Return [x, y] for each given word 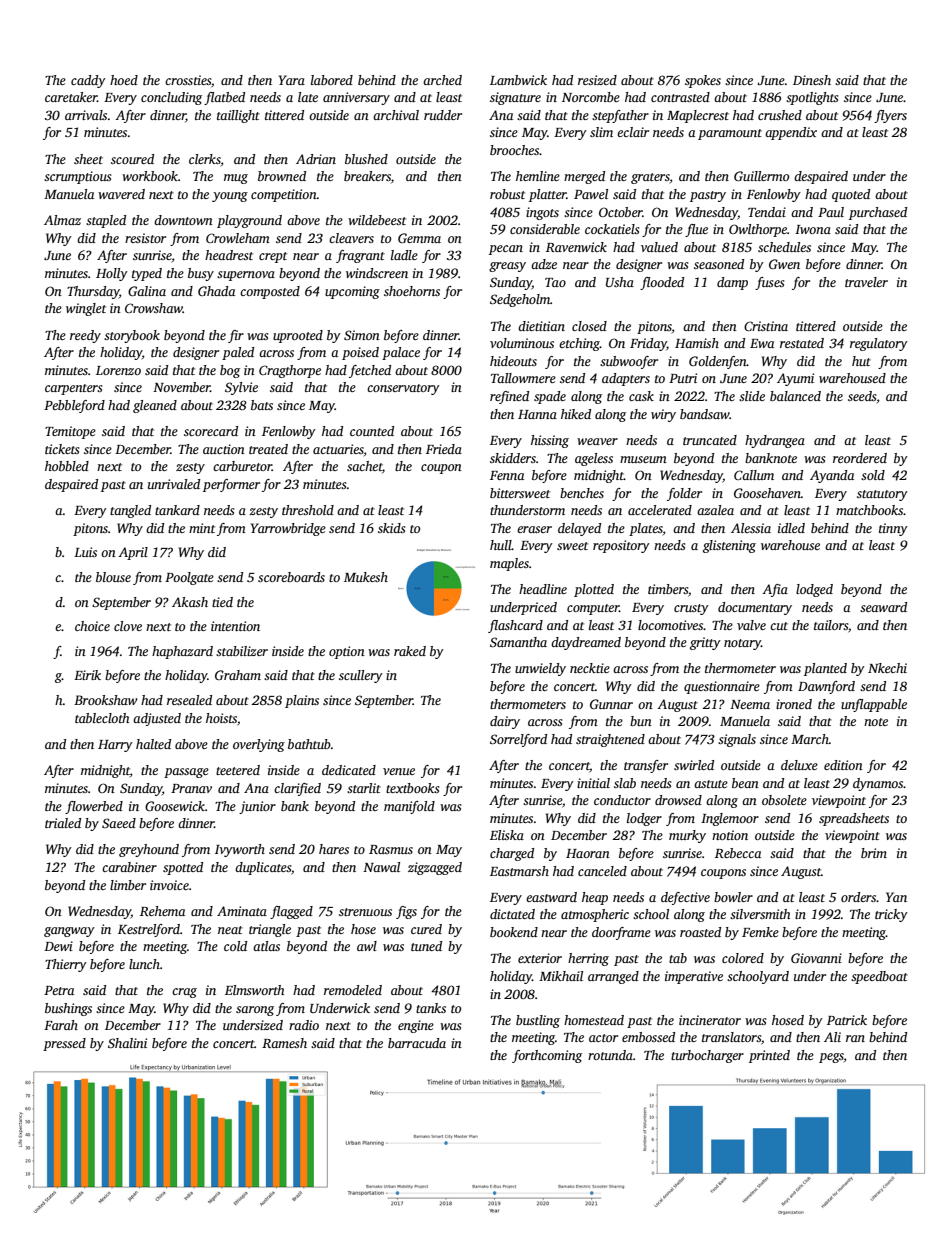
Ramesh [284, 1043]
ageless [594, 459]
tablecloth [102, 718]
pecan [506, 250]
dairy [505, 722]
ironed [794, 704]
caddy [88, 81]
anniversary [356, 98]
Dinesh [812, 80]
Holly [112, 274]
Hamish [697, 343]
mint [202, 528]
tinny [893, 529]
